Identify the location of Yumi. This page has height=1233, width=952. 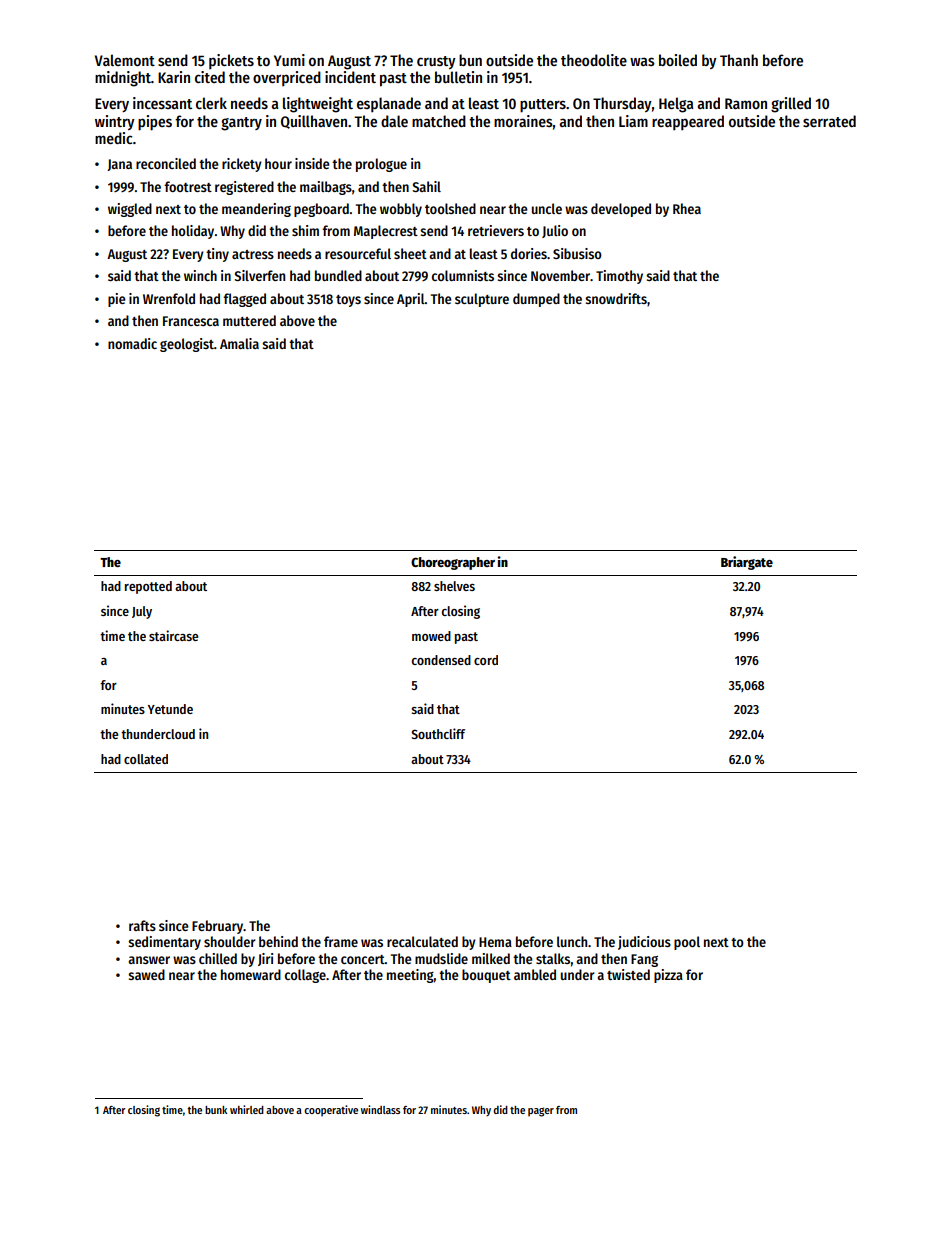
(289, 60).
